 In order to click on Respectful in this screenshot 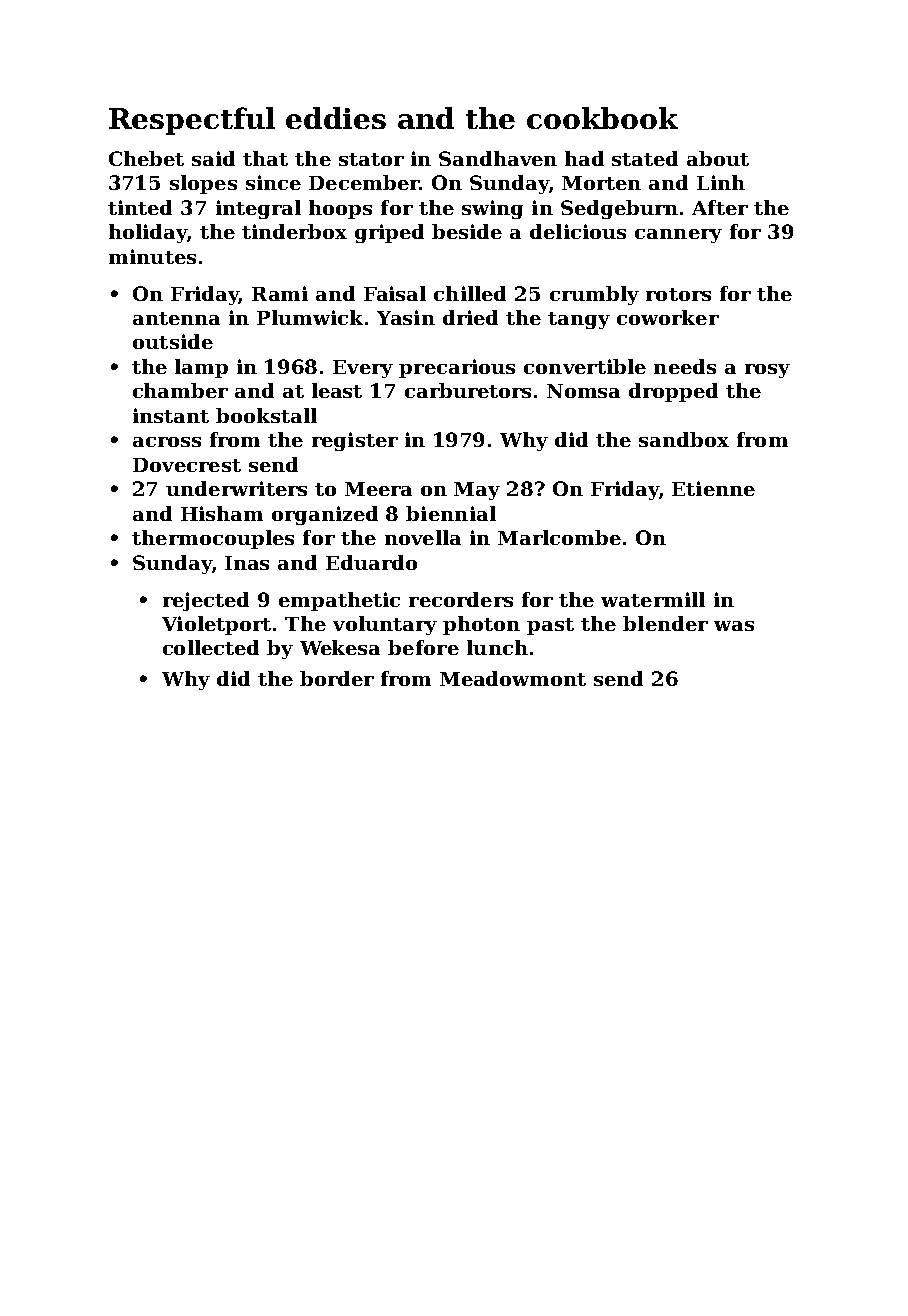, I will do `click(192, 121)`.
